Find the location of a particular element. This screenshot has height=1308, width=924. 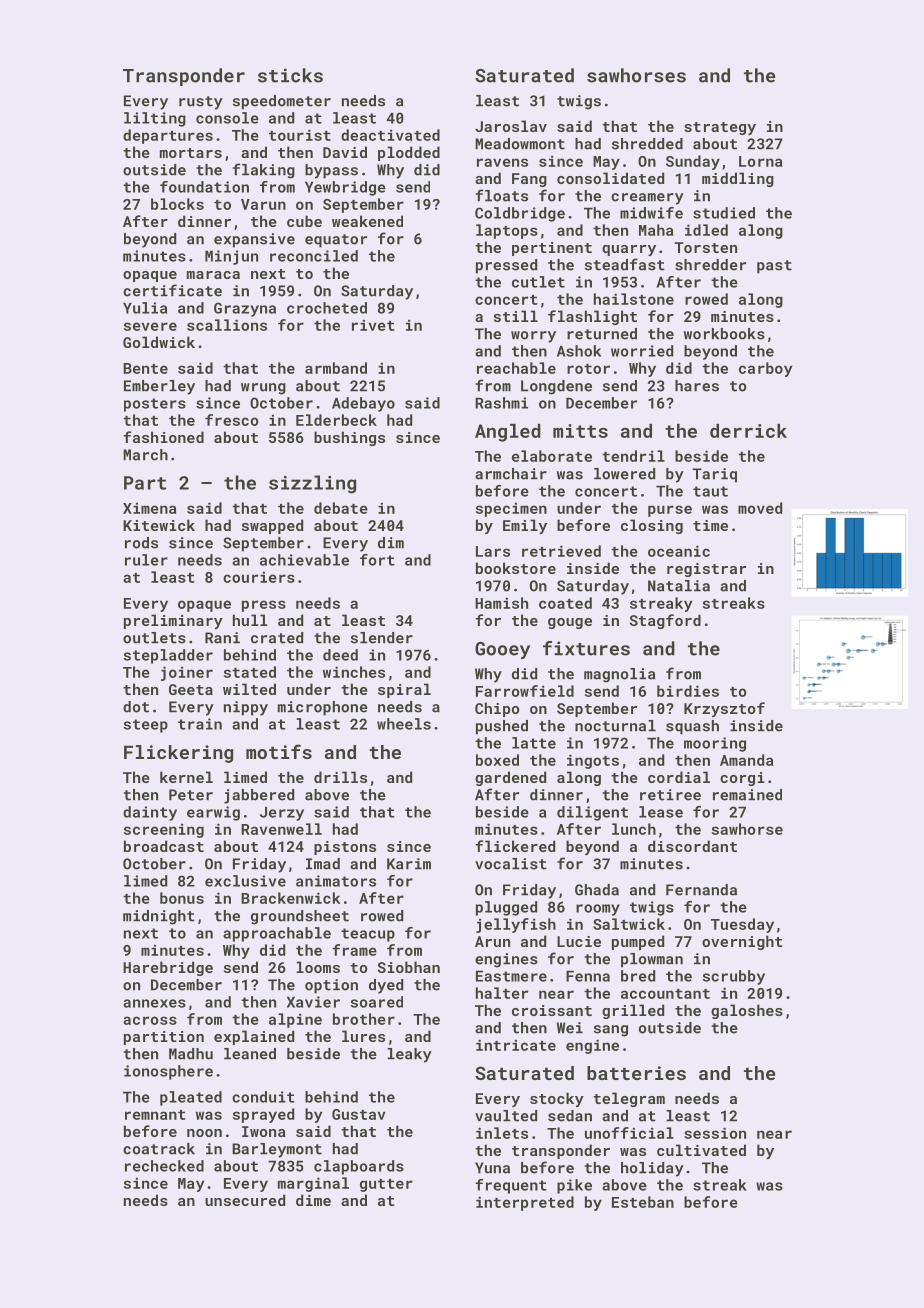

Karim is located at coordinates (409, 864).
